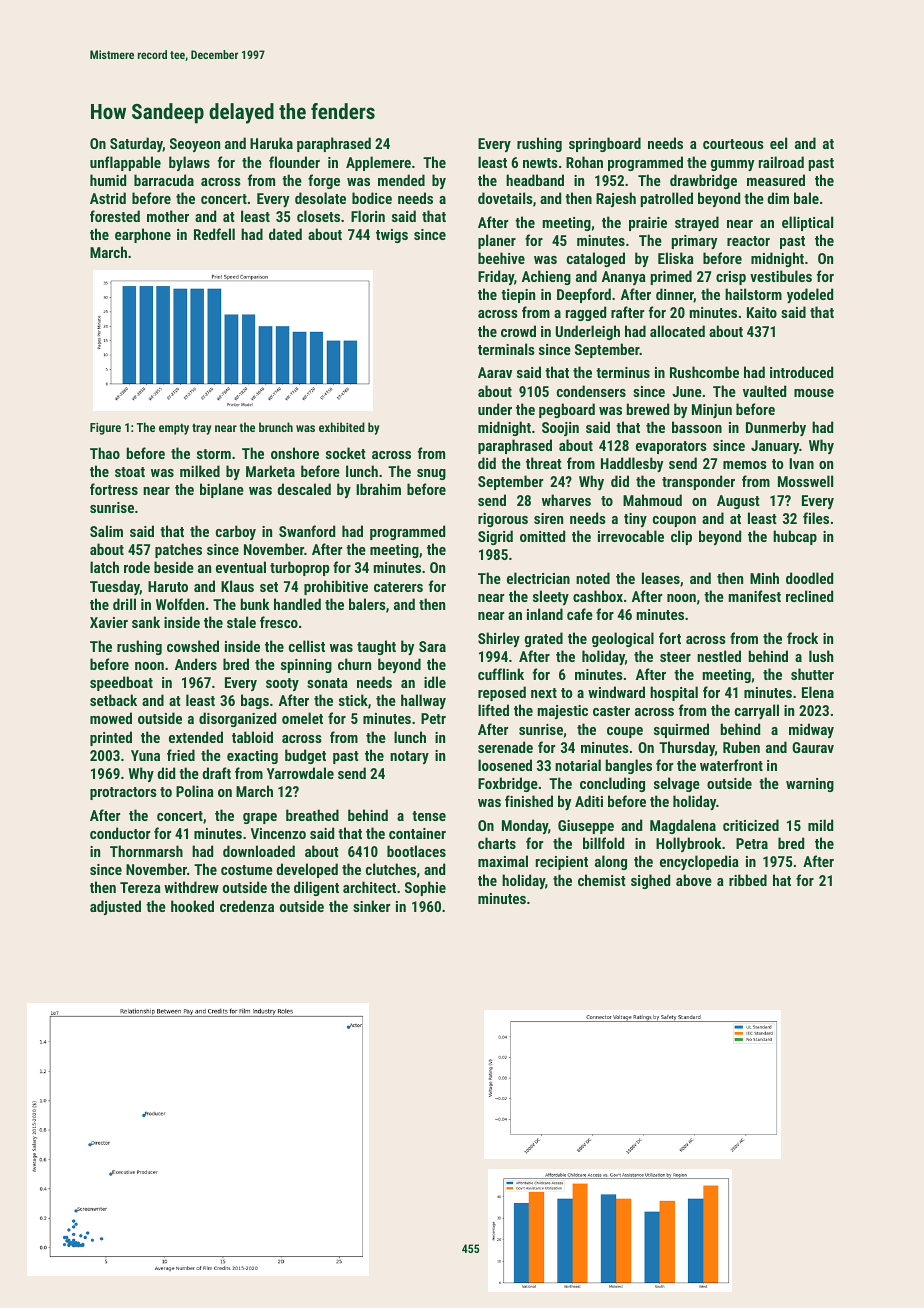 Image resolution: width=924 pixels, height=1308 pixels. I want to click on Seoyeon, so click(195, 145).
